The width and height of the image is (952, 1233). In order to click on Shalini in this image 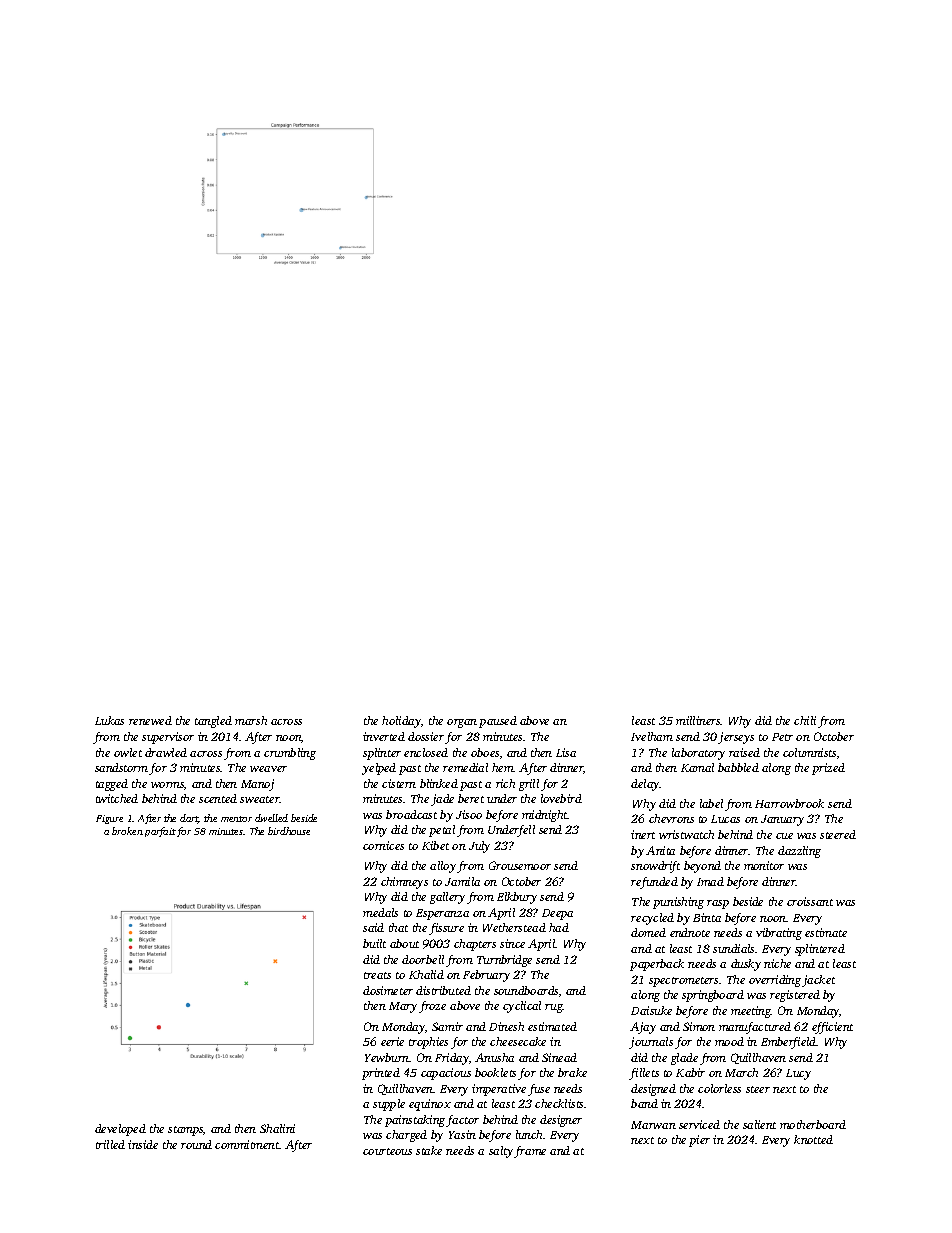, I will do `click(277, 1128)`.
